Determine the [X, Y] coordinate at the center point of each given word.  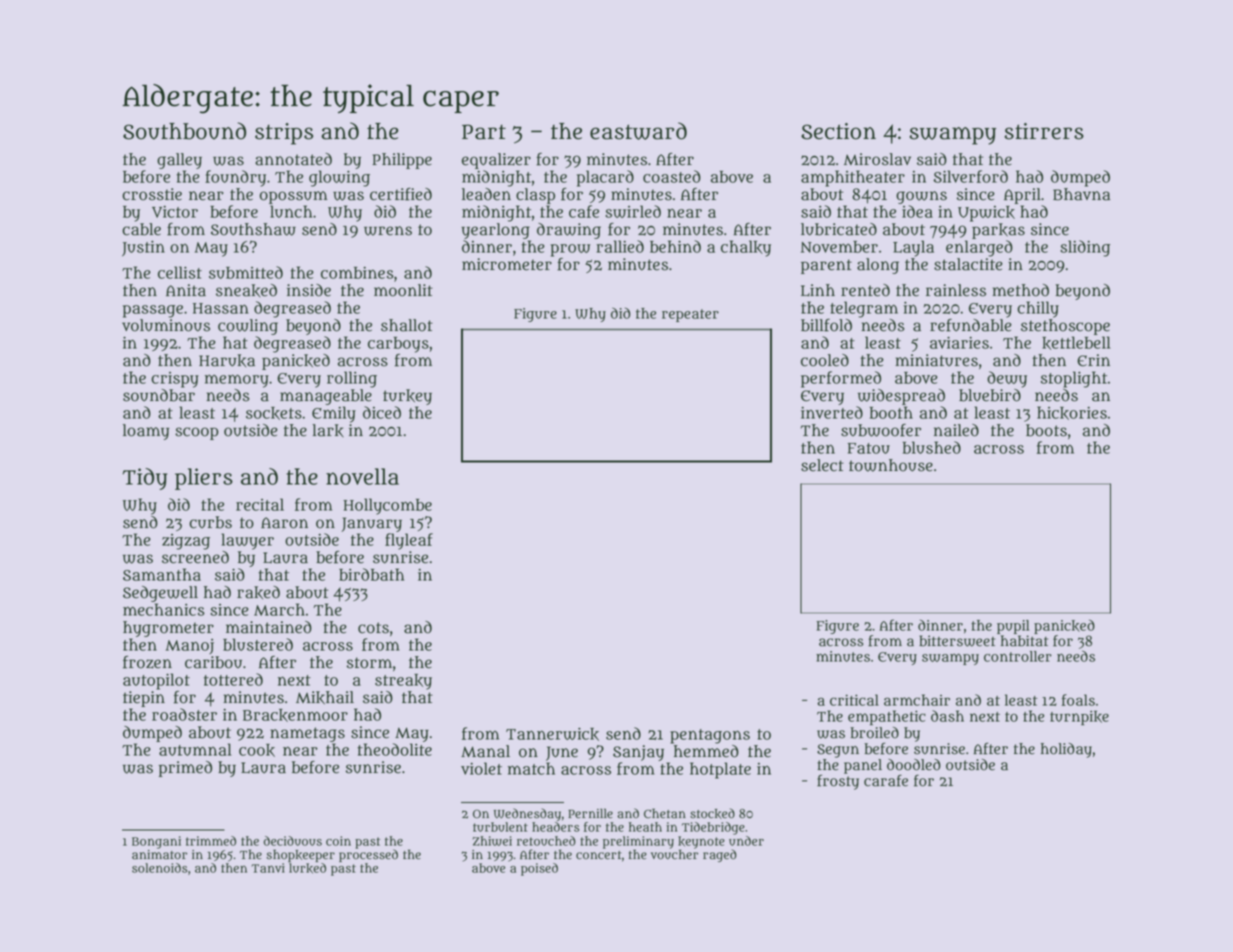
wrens [388, 231]
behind [675, 246]
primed [185, 769]
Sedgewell [160, 594]
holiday [1066, 750]
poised [539, 869]
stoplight [1074, 379]
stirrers [1044, 131]
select [822, 465]
